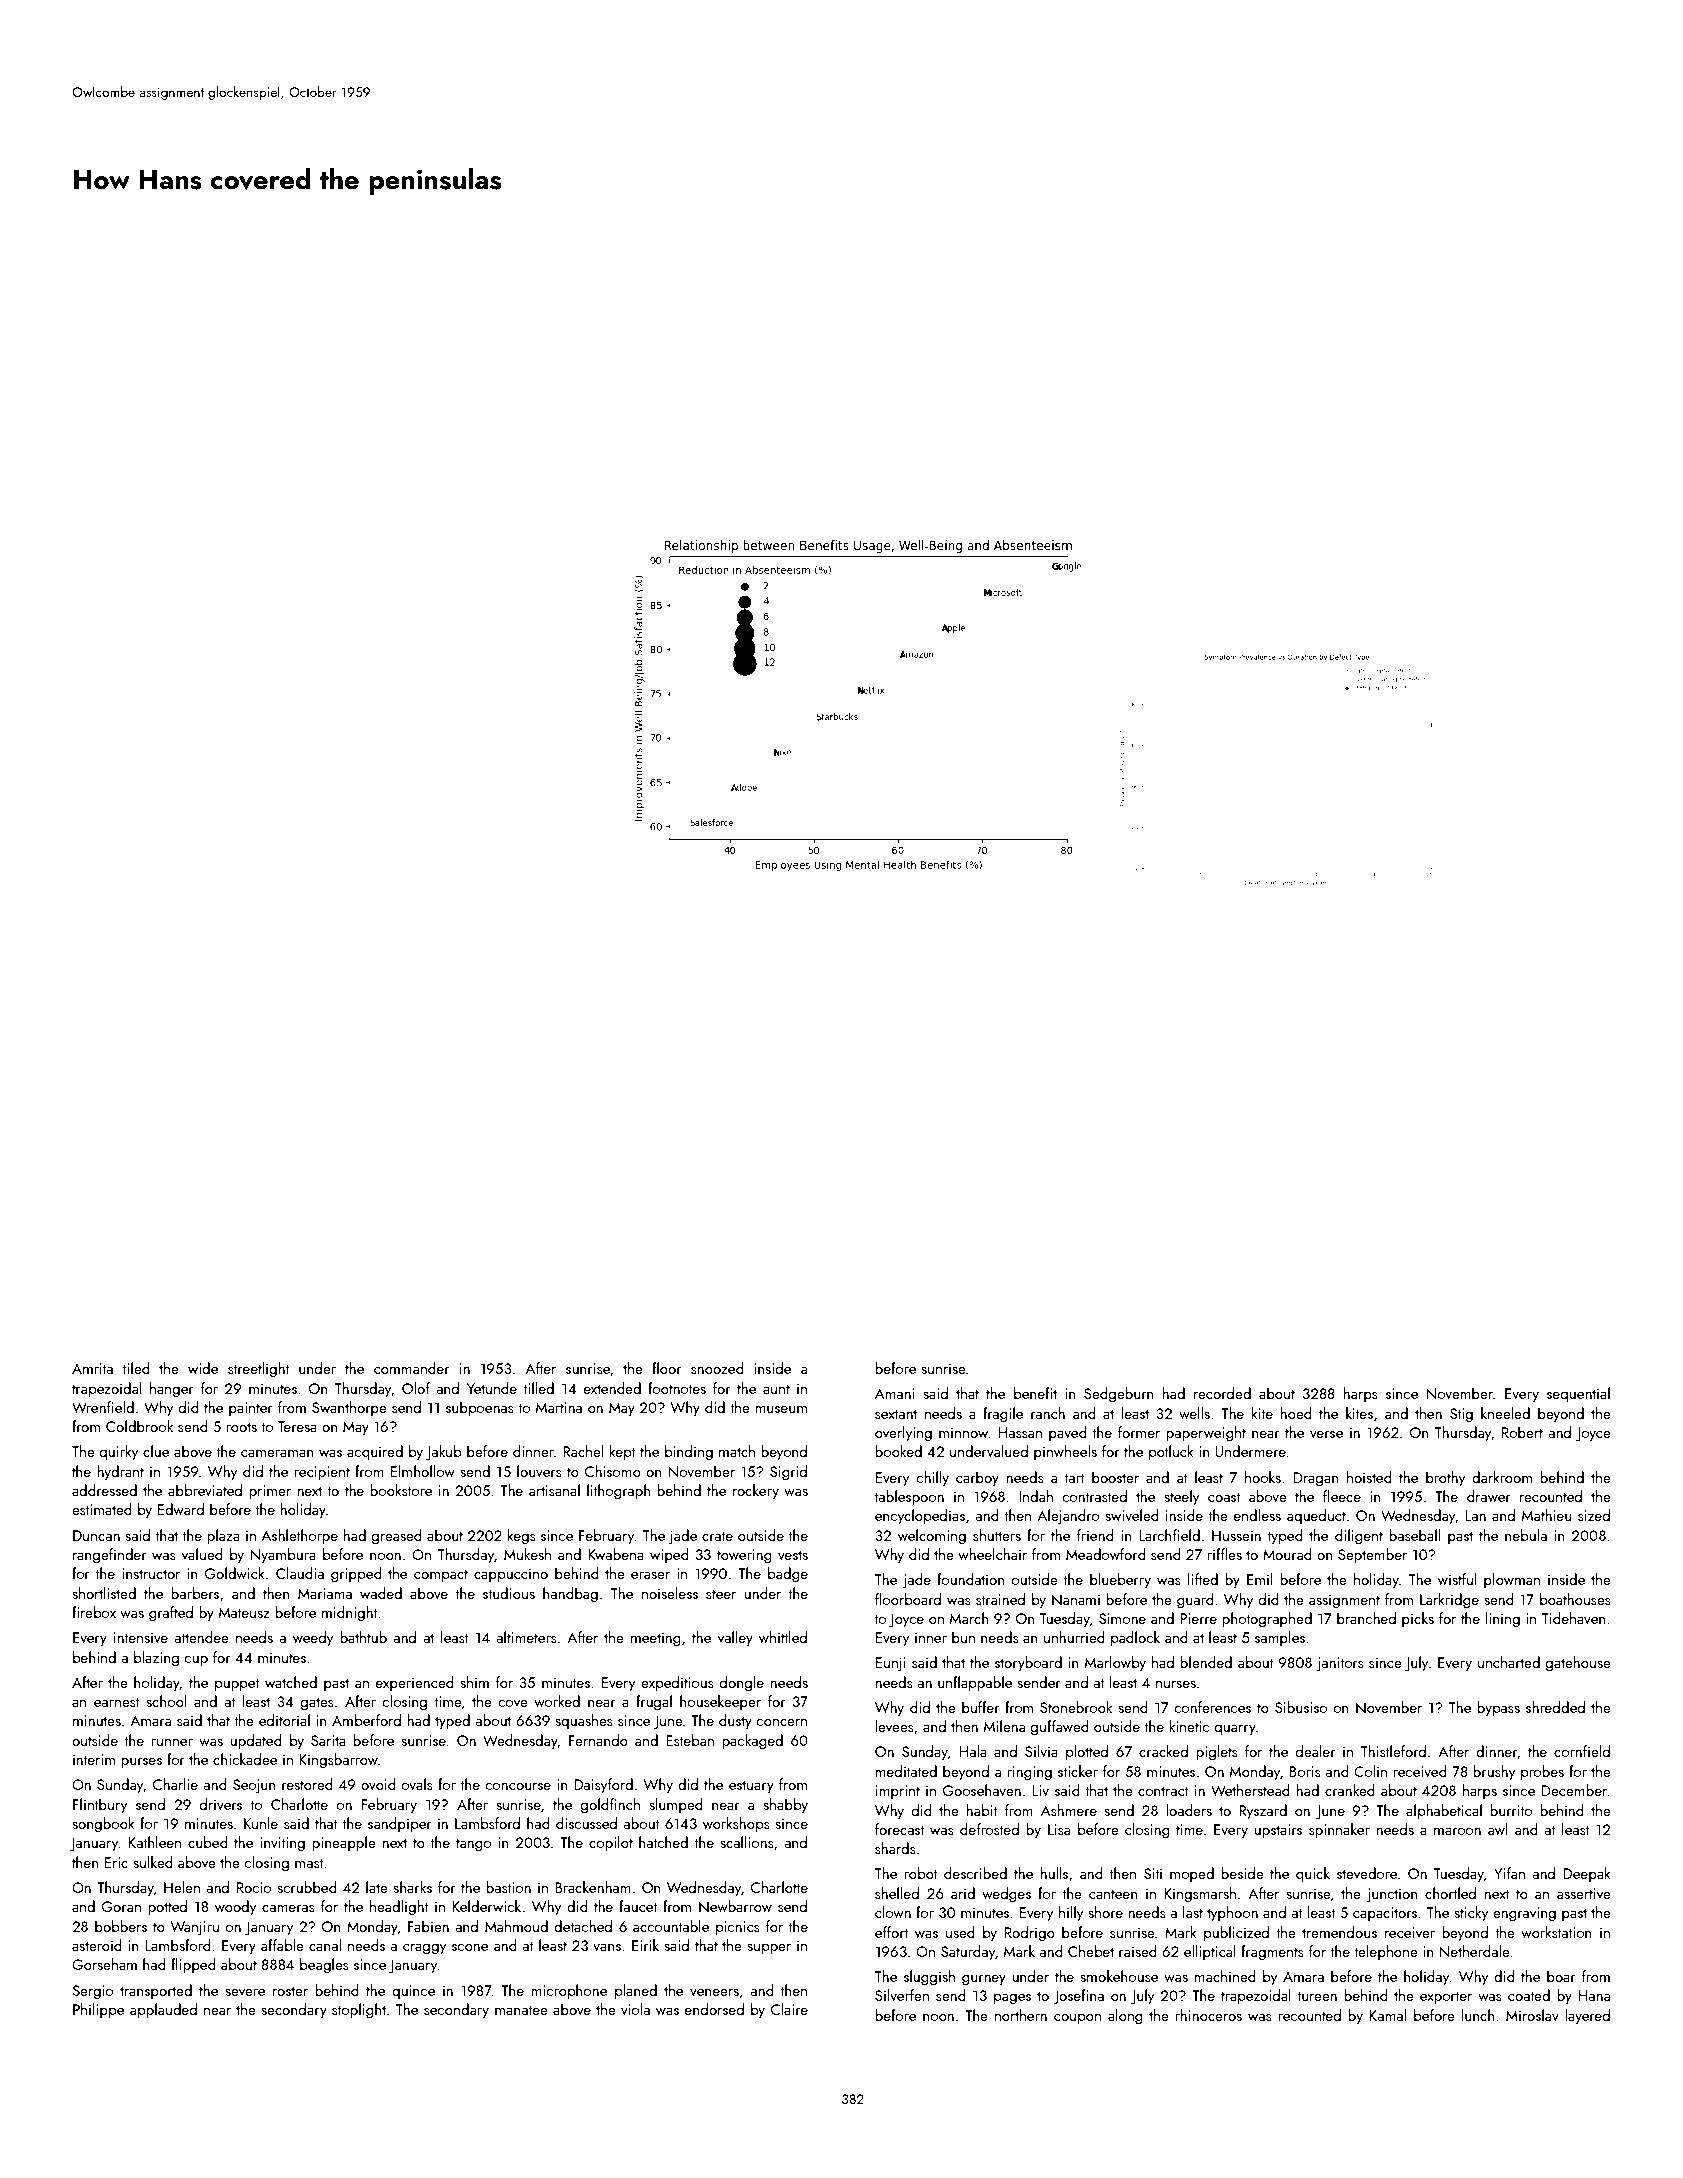 The height and width of the screenshot is (2178, 1683). What do you see at coordinates (1004, 1726) in the screenshot?
I see `Milena` at bounding box center [1004, 1726].
